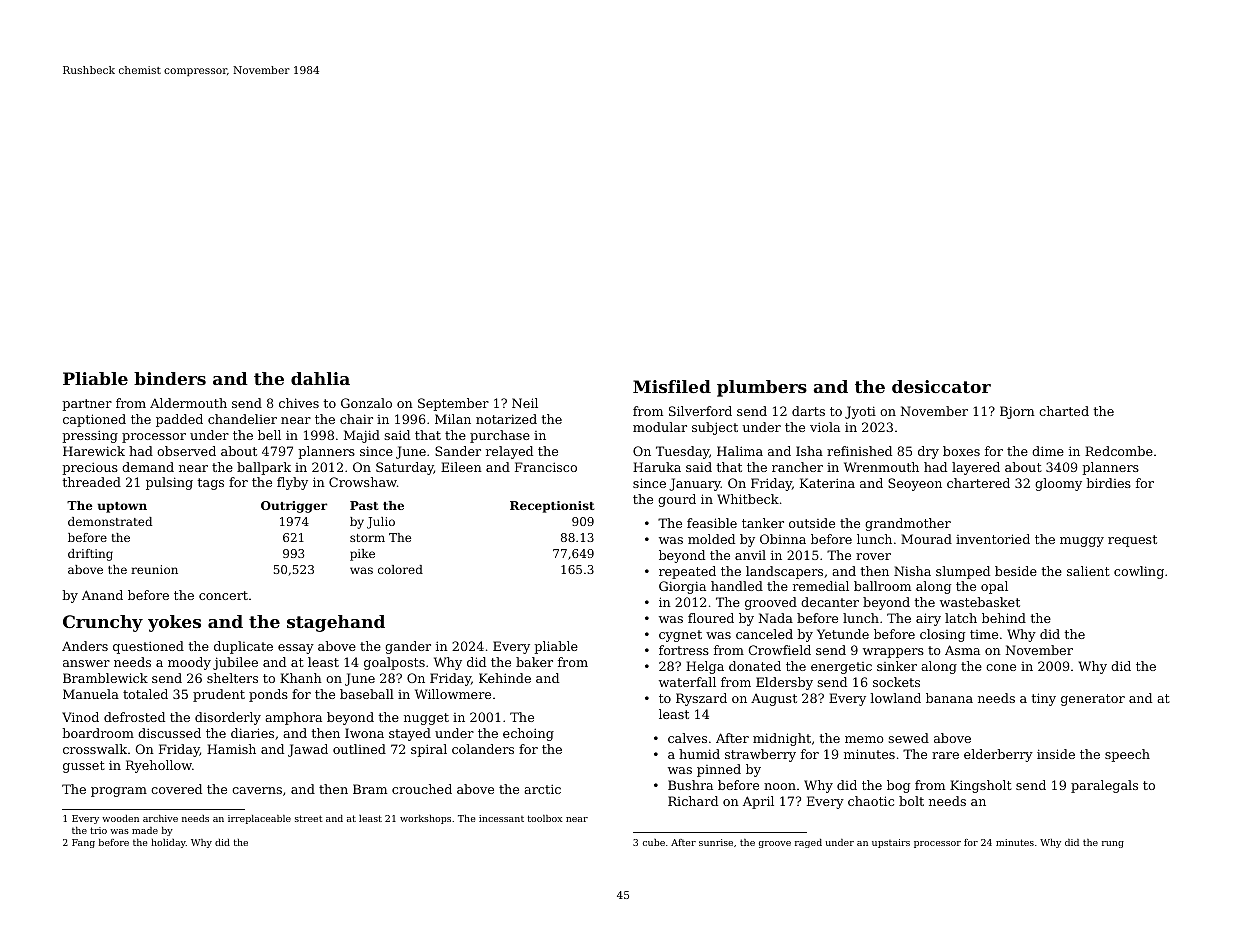 The image size is (1233, 952). Describe the element at coordinates (783, 539) in the screenshot. I see `Obinna` at that location.
